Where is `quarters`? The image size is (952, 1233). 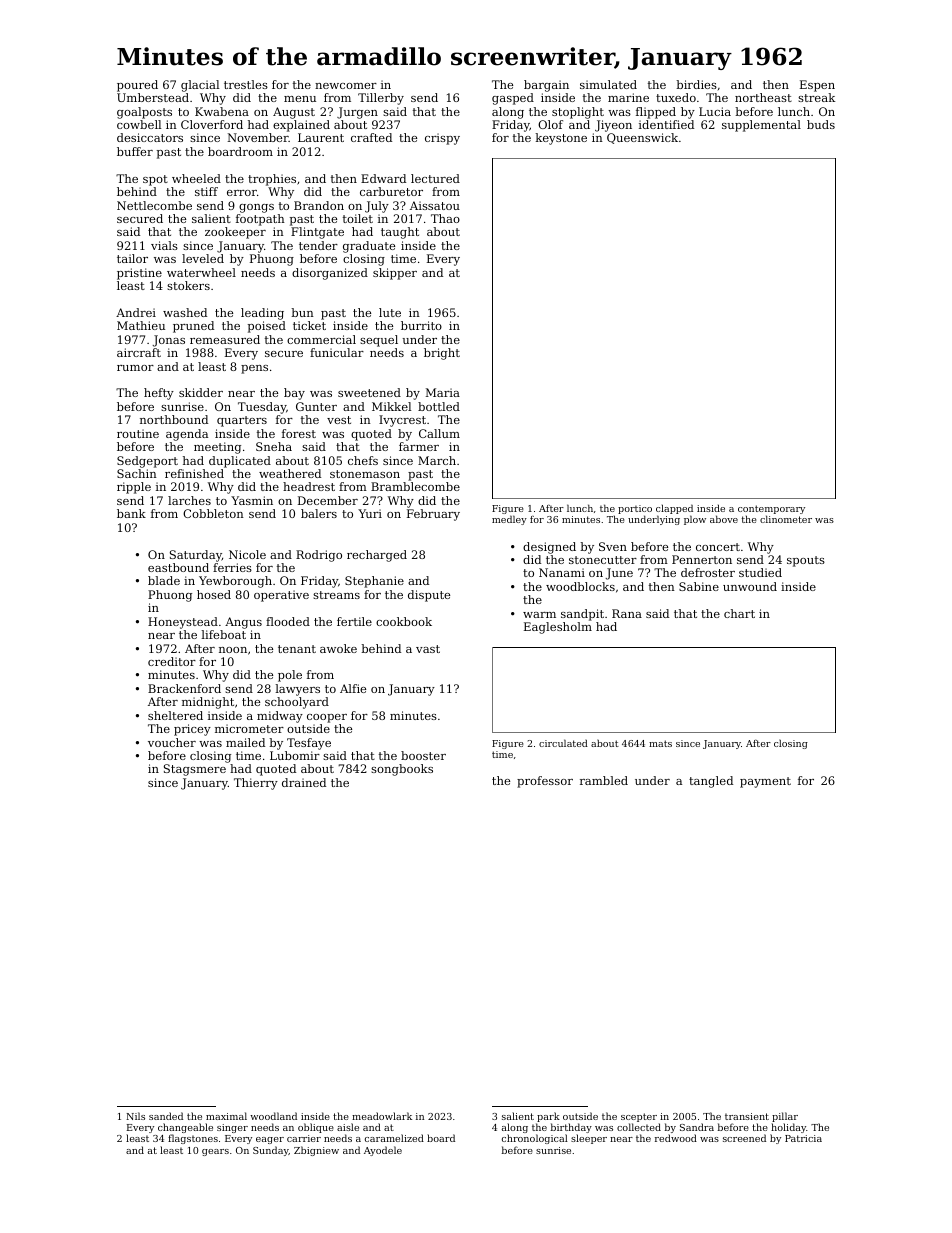
quarters is located at coordinates (242, 421).
